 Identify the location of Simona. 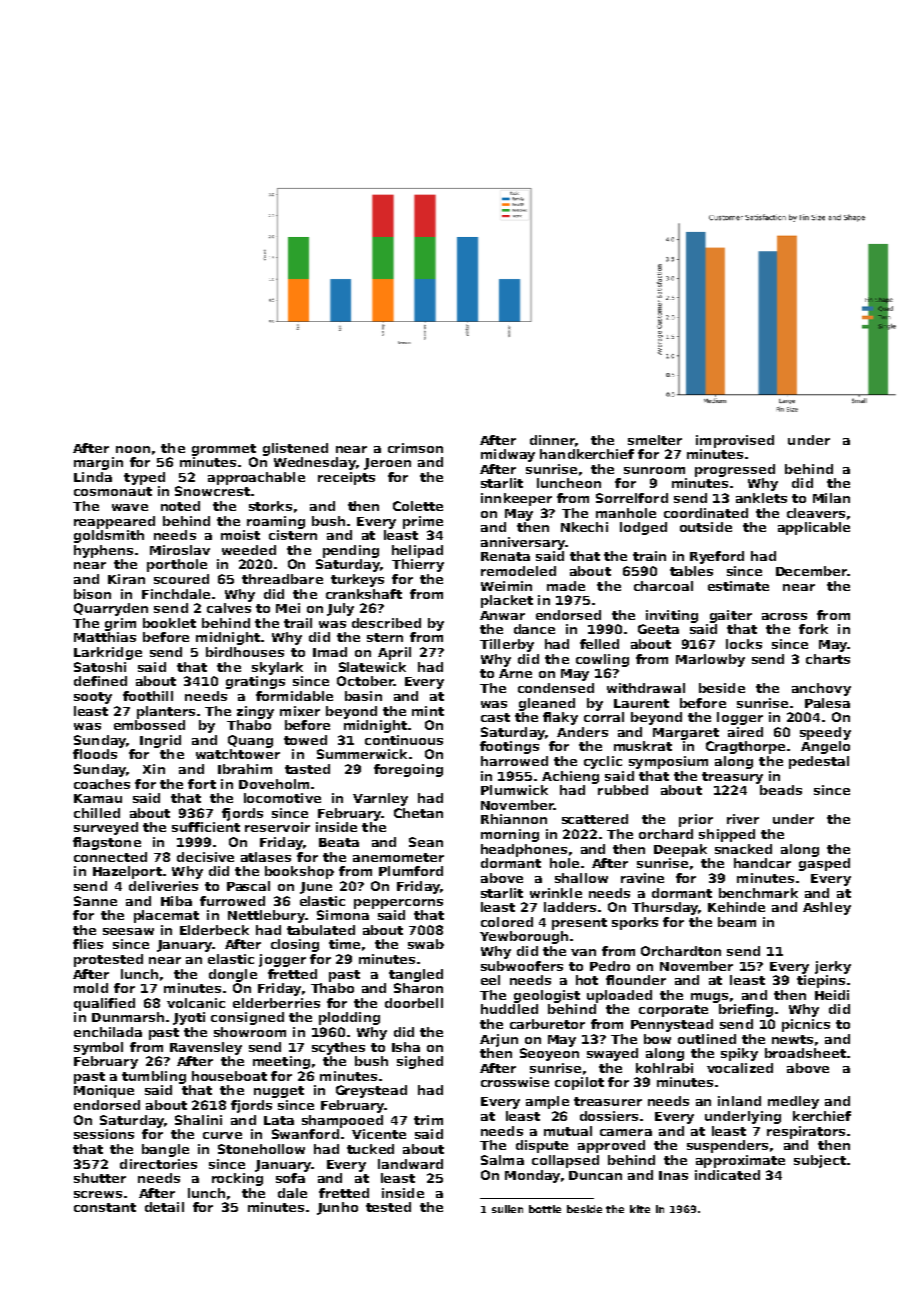
(343, 915).
